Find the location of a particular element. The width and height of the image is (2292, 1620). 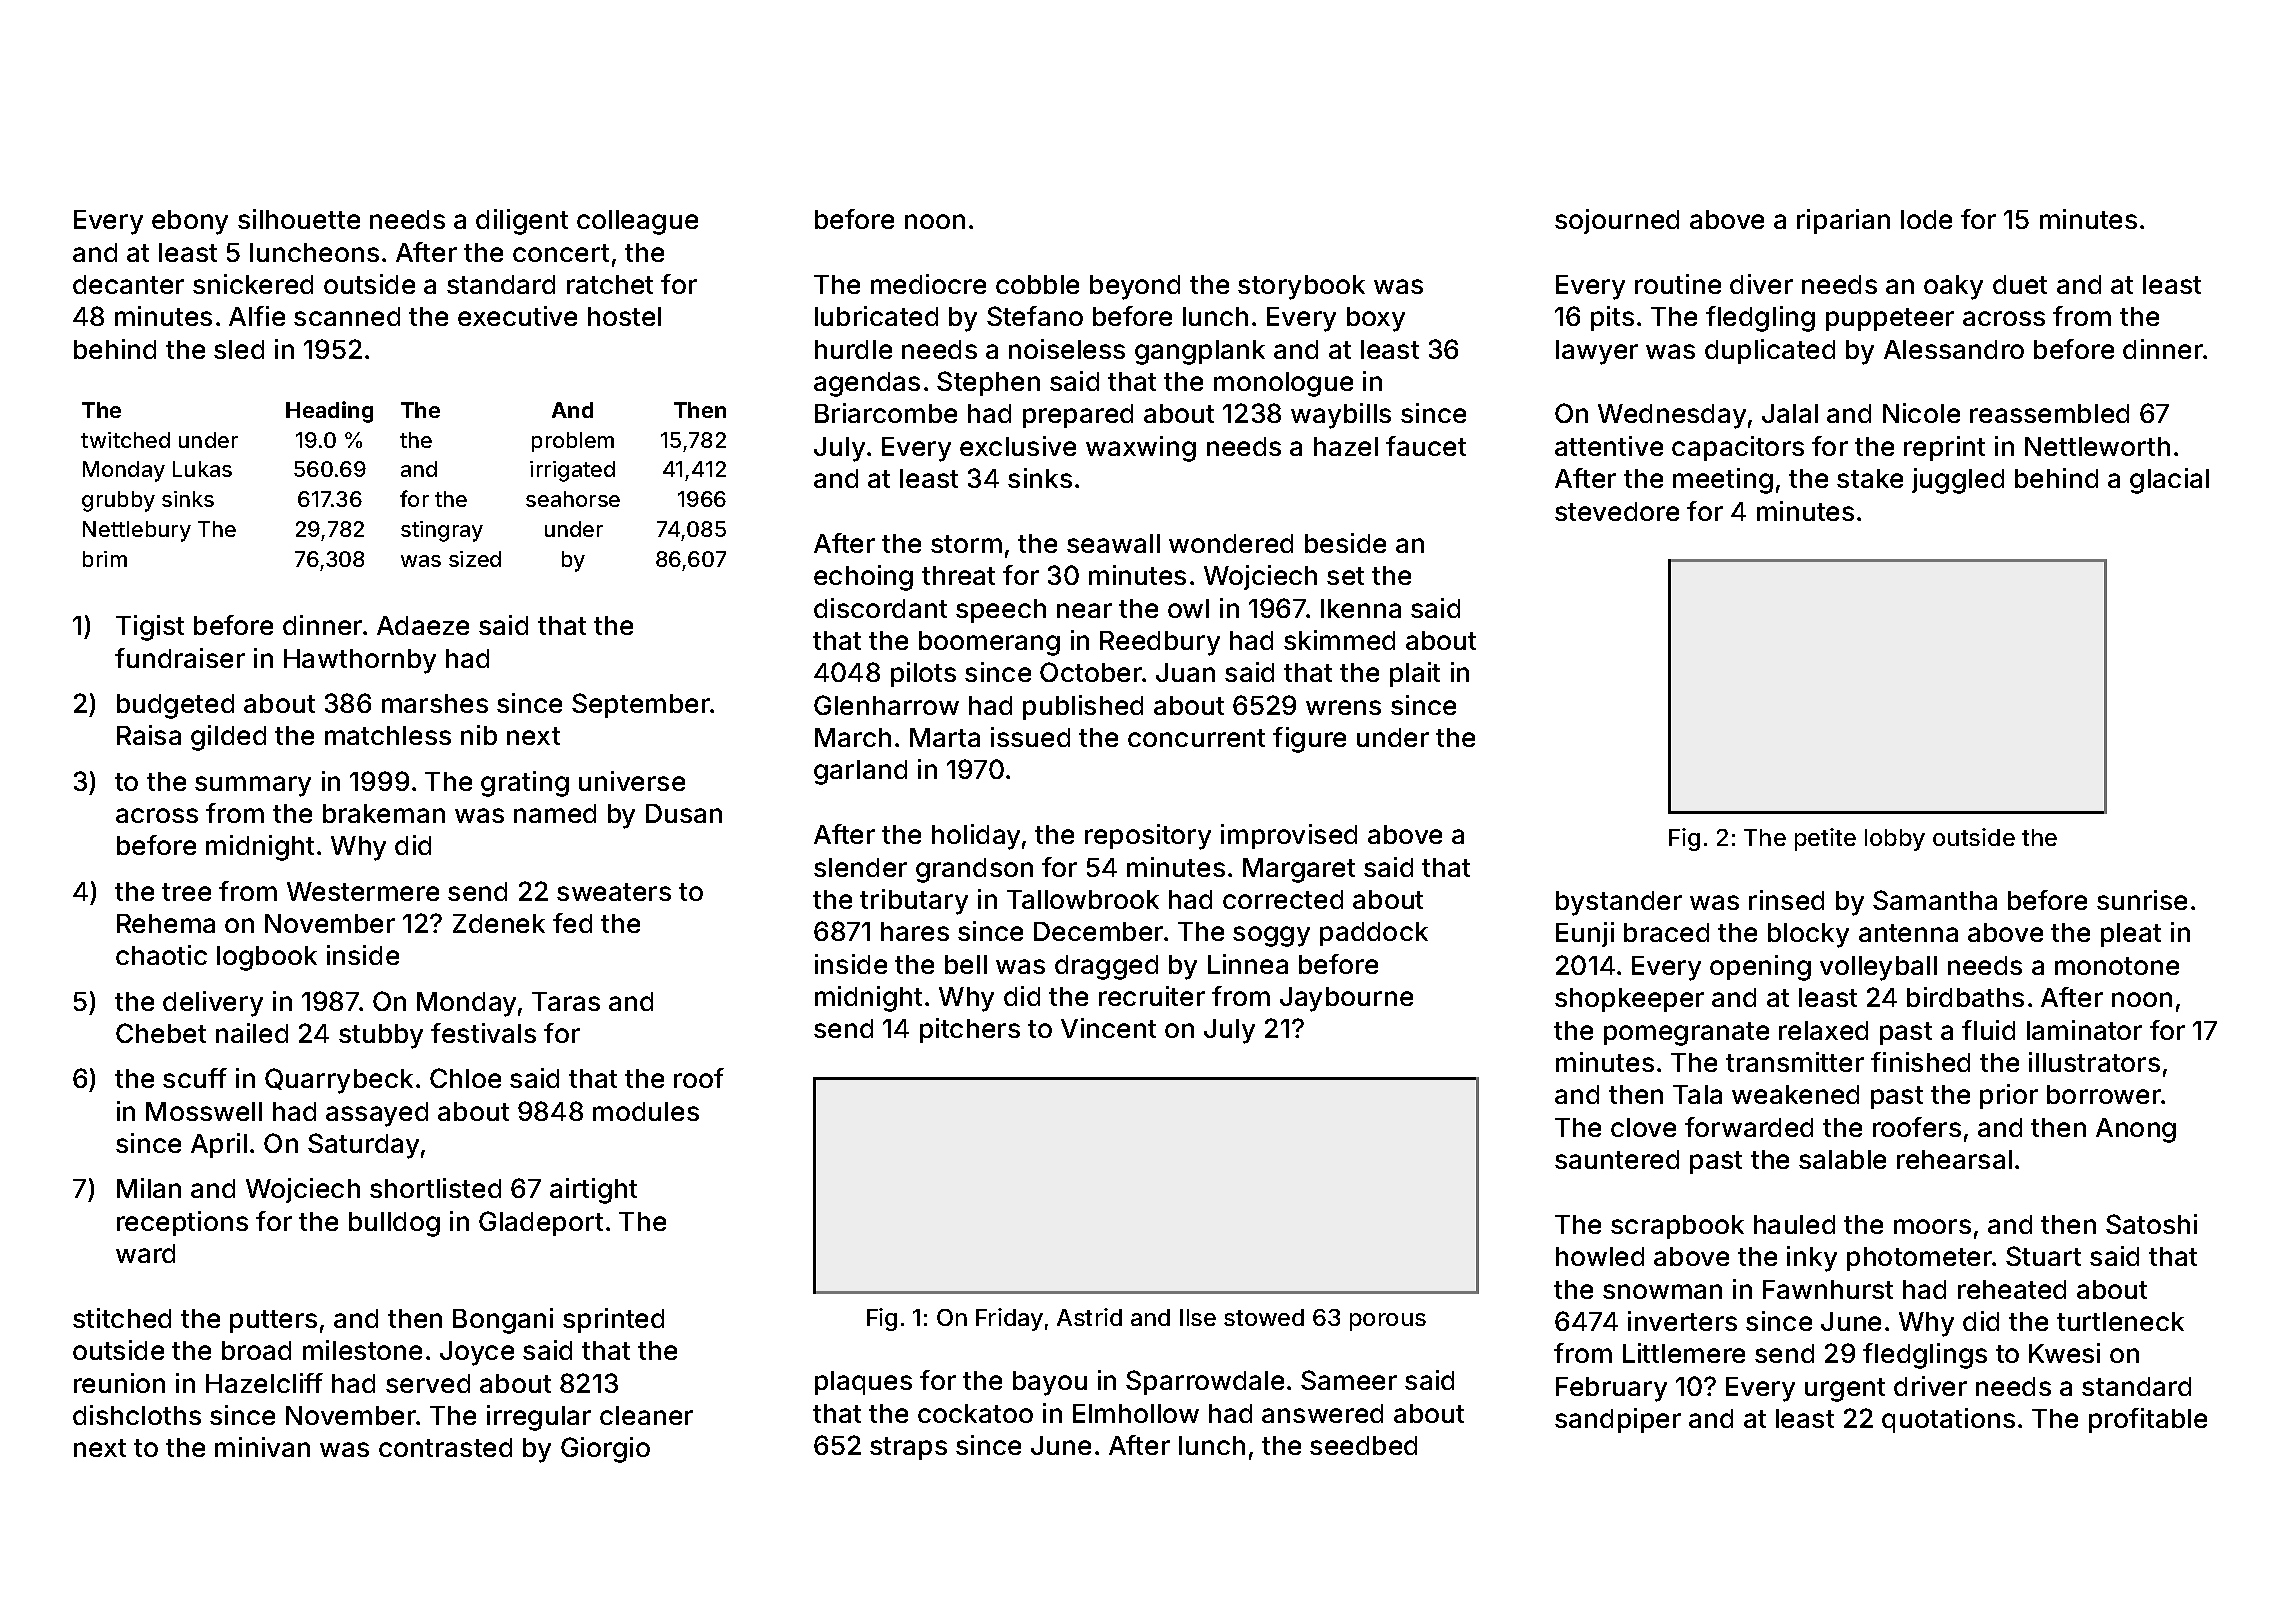

lobby is located at coordinates (1895, 840).
